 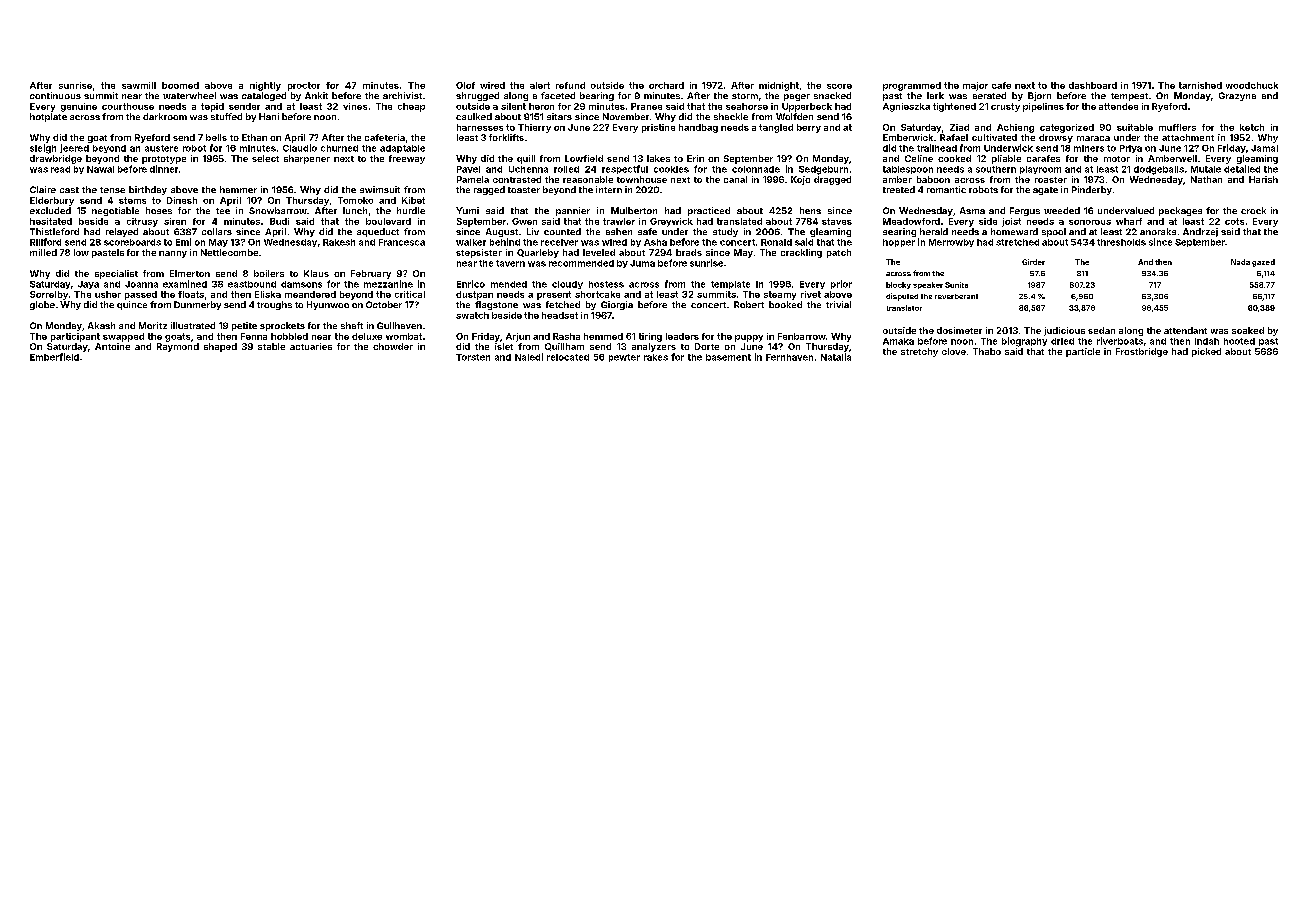 I want to click on biography, so click(x=1024, y=342).
